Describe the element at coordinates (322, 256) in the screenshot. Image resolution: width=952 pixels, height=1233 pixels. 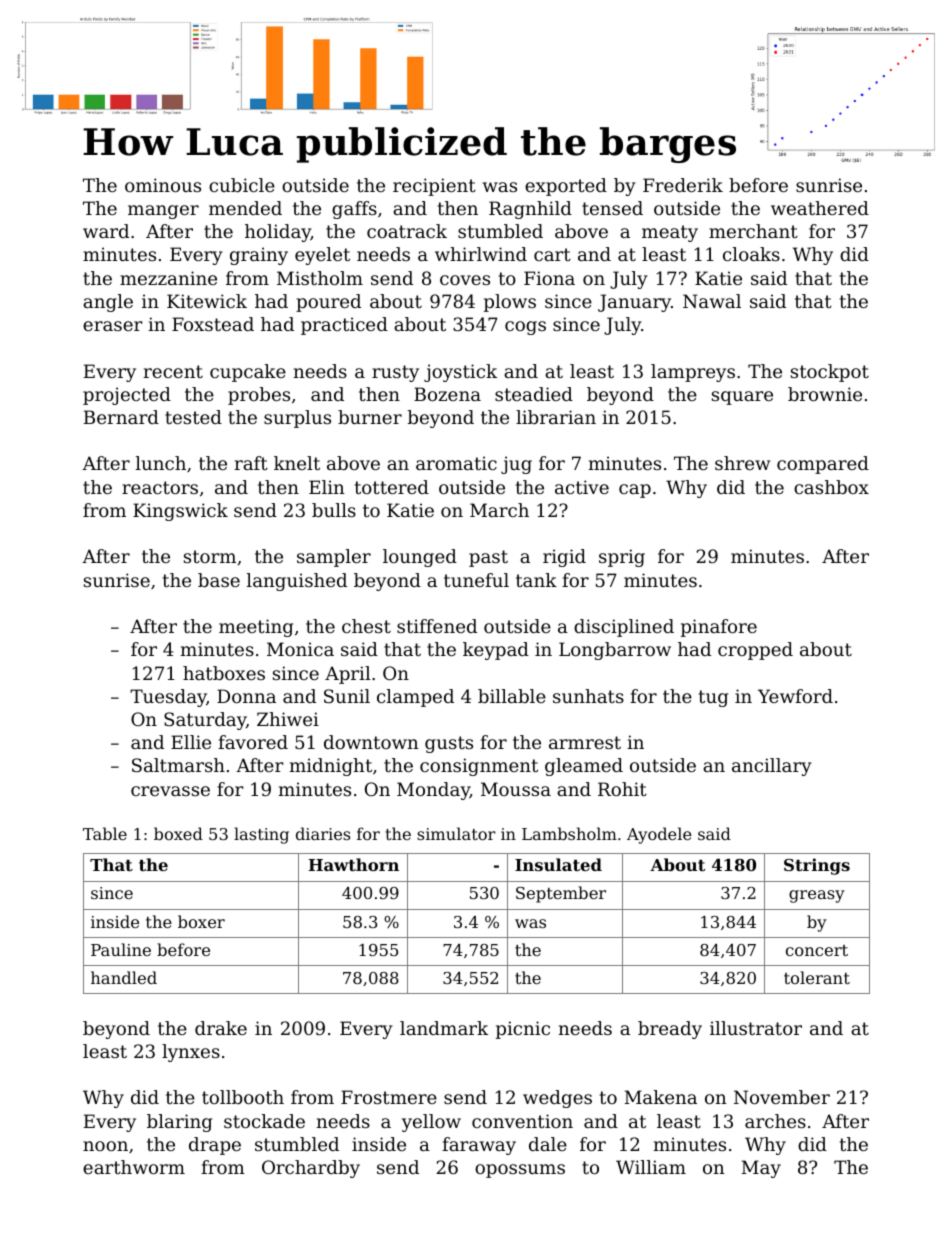
I see `eyelet` at that location.
